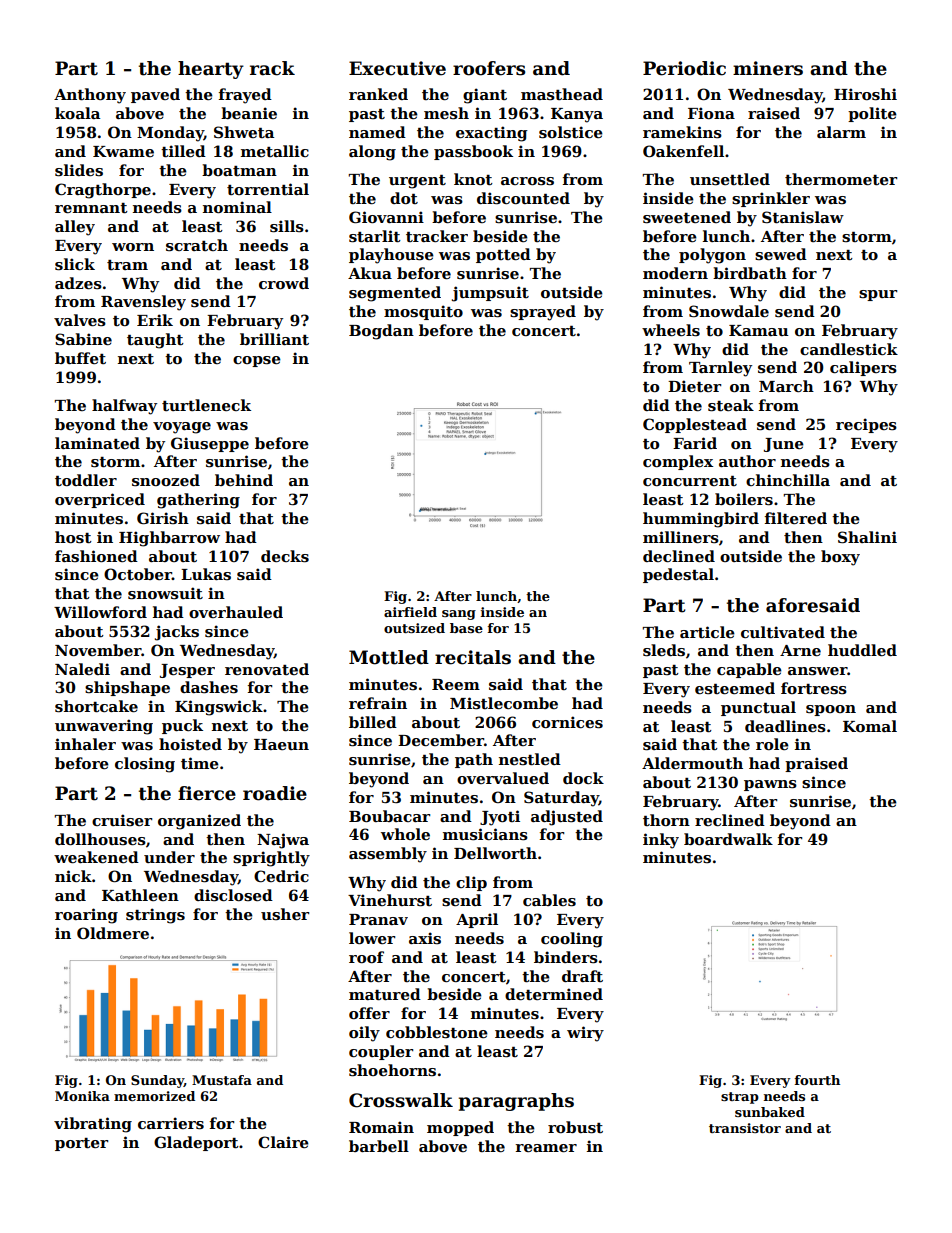 Image resolution: width=952 pixels, height=1233 pixels. Describe the element at coordinates (187, 671) in the page. I see `Jesper` at that location.
